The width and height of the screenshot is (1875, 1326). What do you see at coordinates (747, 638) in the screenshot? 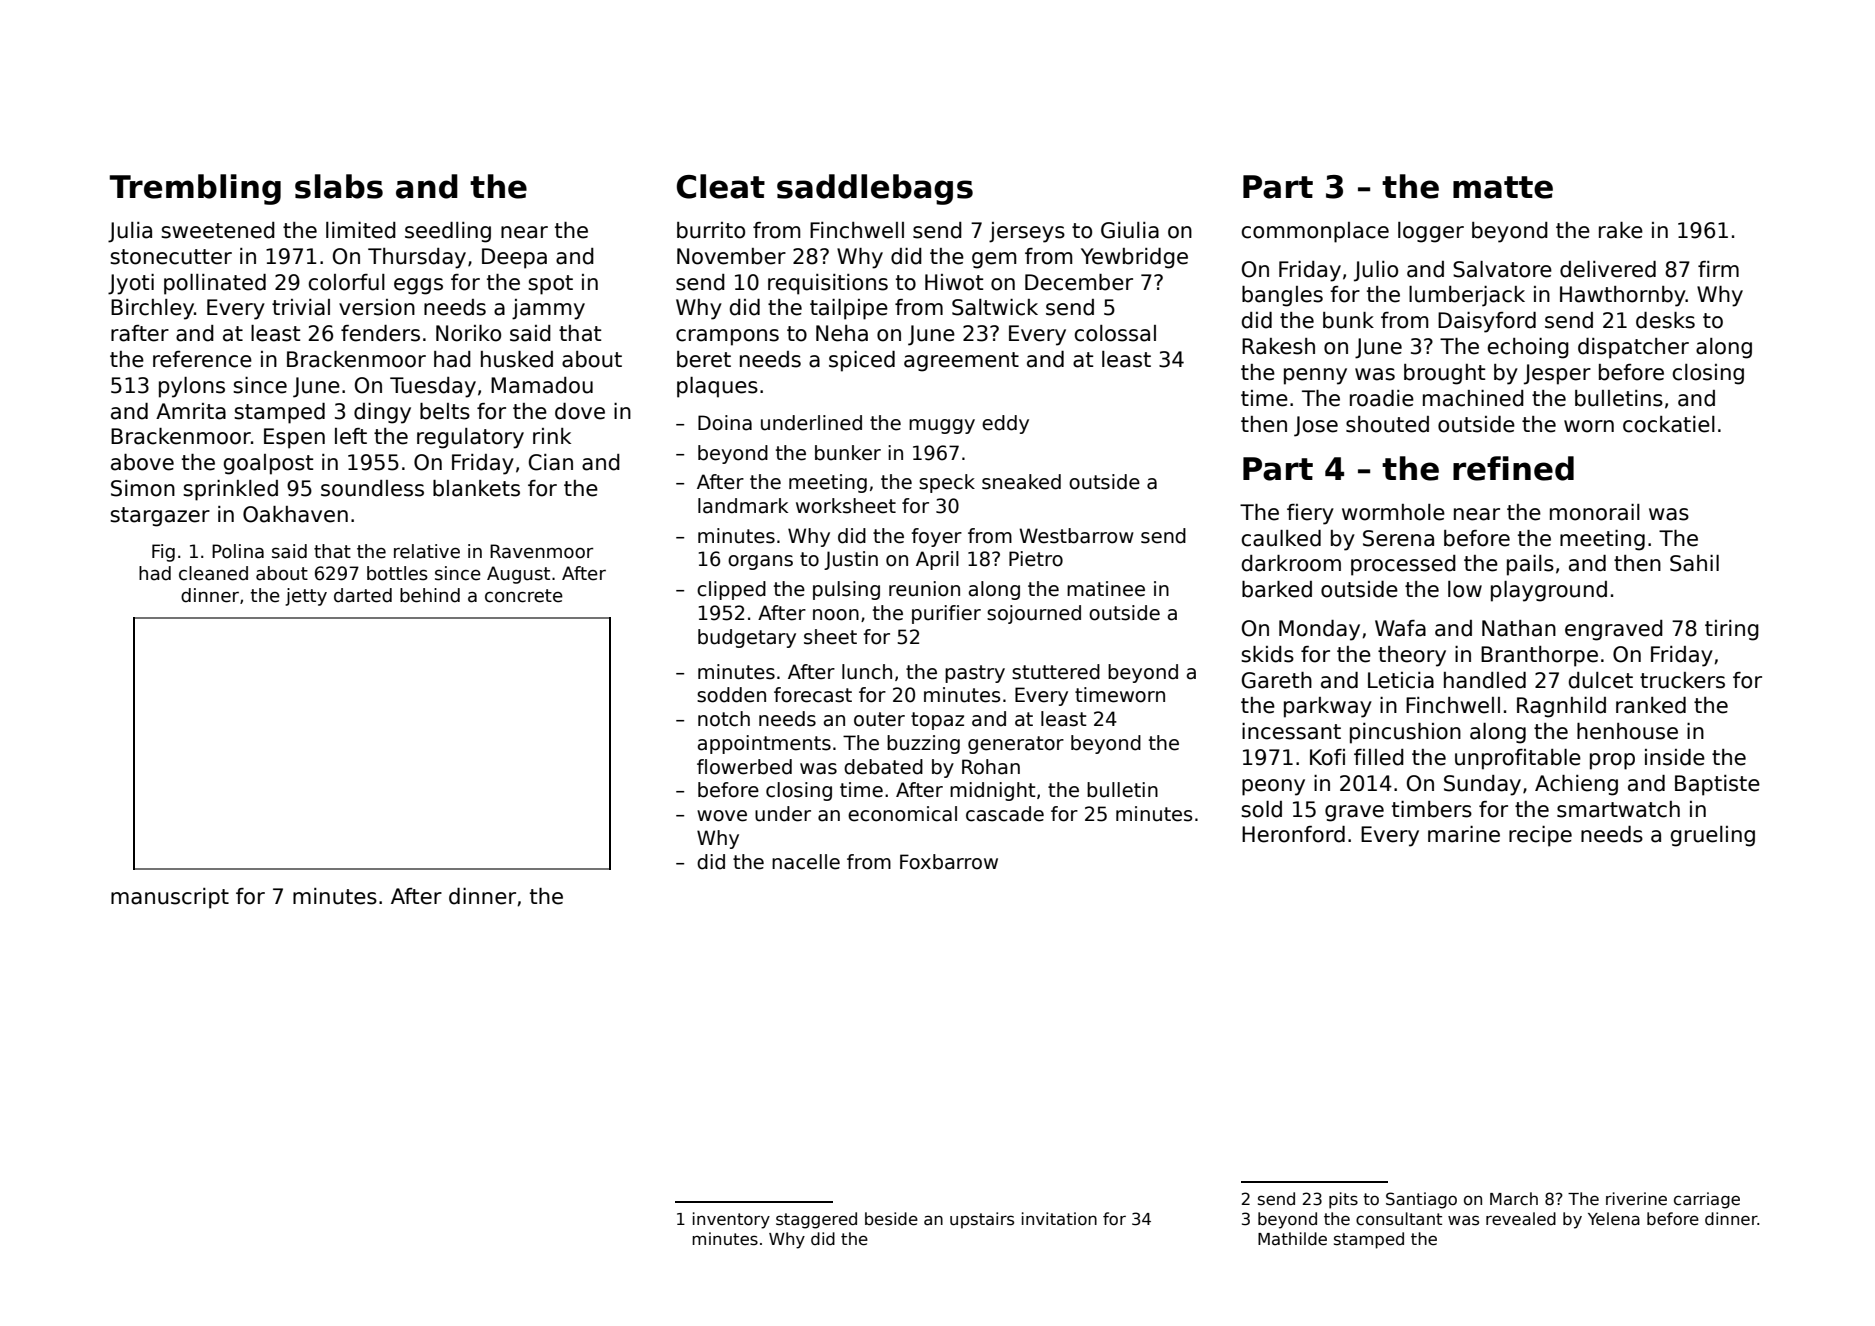
I see `budgetary` at bounding box center [747, 638].
